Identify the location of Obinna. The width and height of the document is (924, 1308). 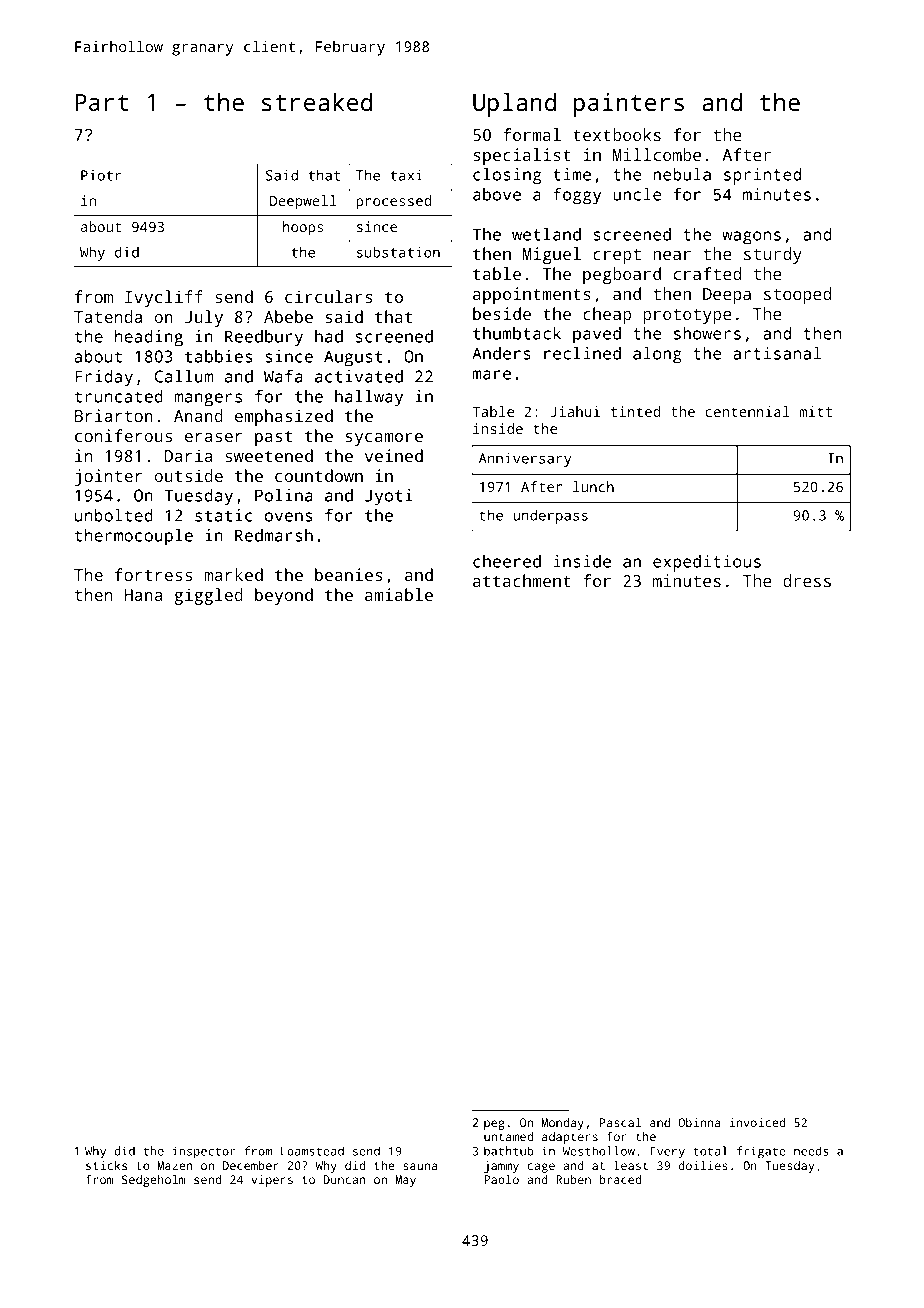
(699, 1122).
